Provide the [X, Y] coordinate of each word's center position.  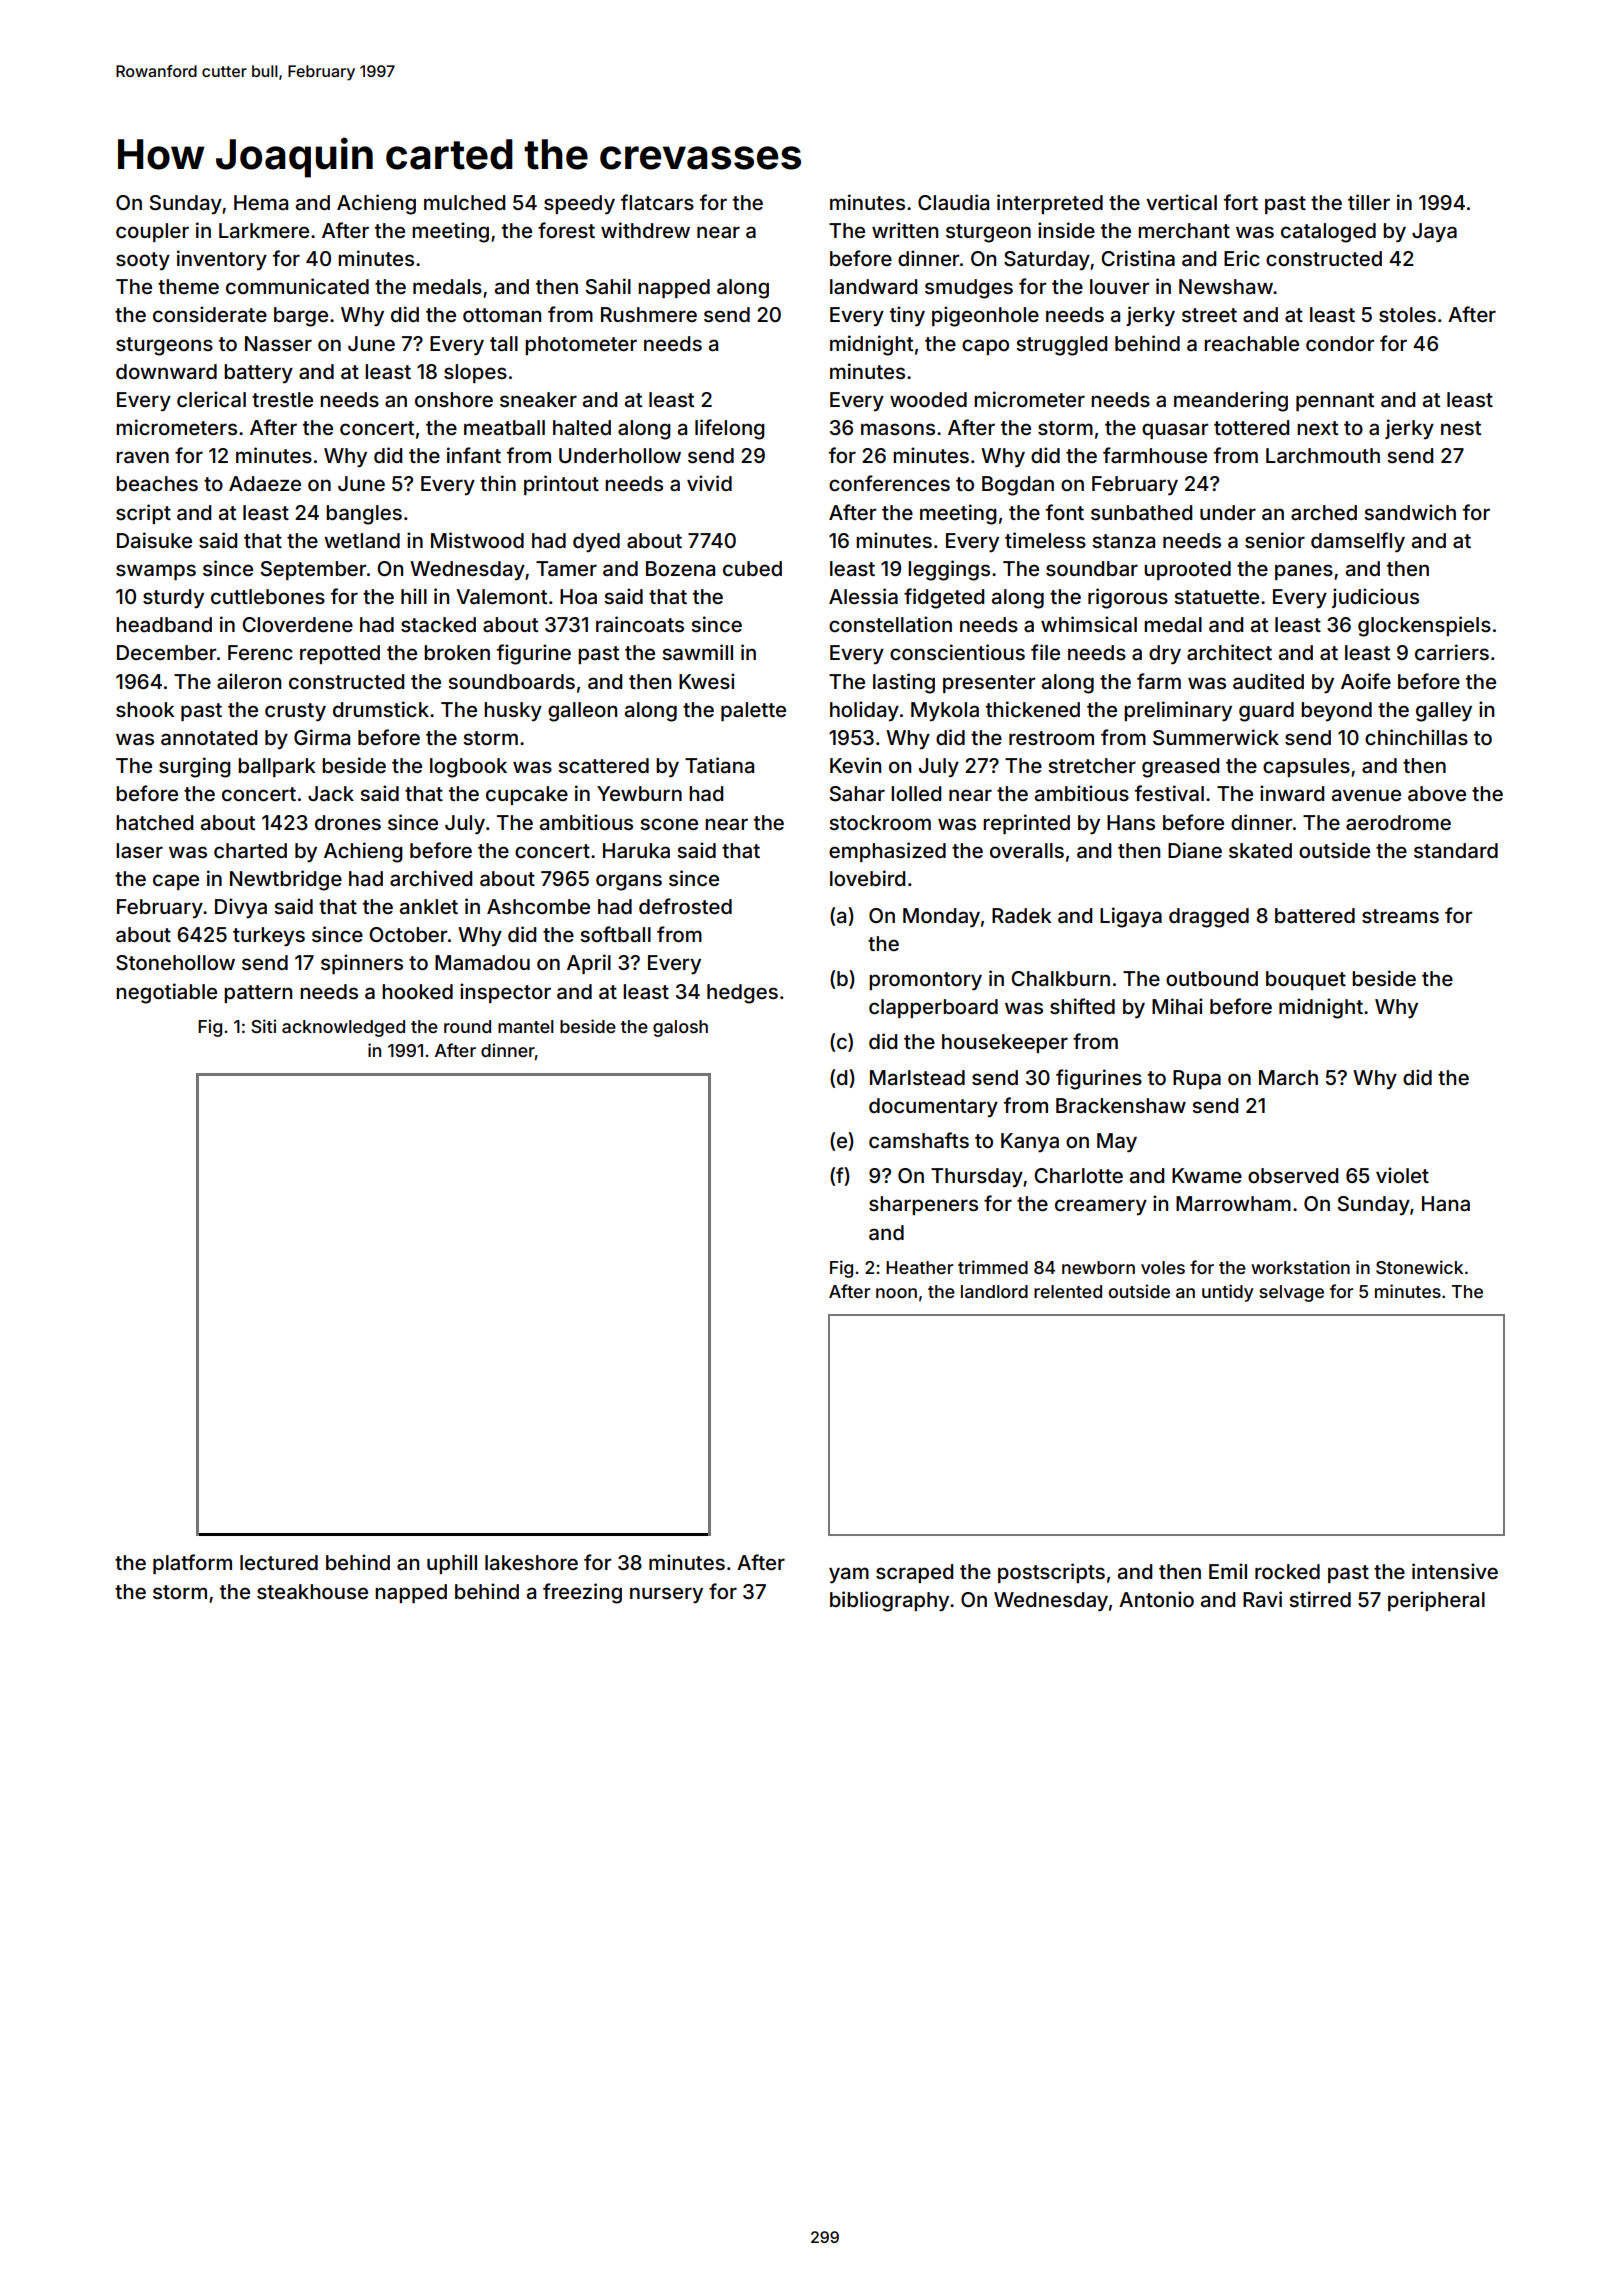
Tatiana [719, 765]
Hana [1446, 1203]
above [1437, 793]
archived [431, 878]
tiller [1369, 202]
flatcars [657, 202]
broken [457, 652]
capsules [1306, 767]
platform [192, 1564]
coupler [152, 232]
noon [896, 1293]
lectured [279, 1562]
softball [615, 934]
